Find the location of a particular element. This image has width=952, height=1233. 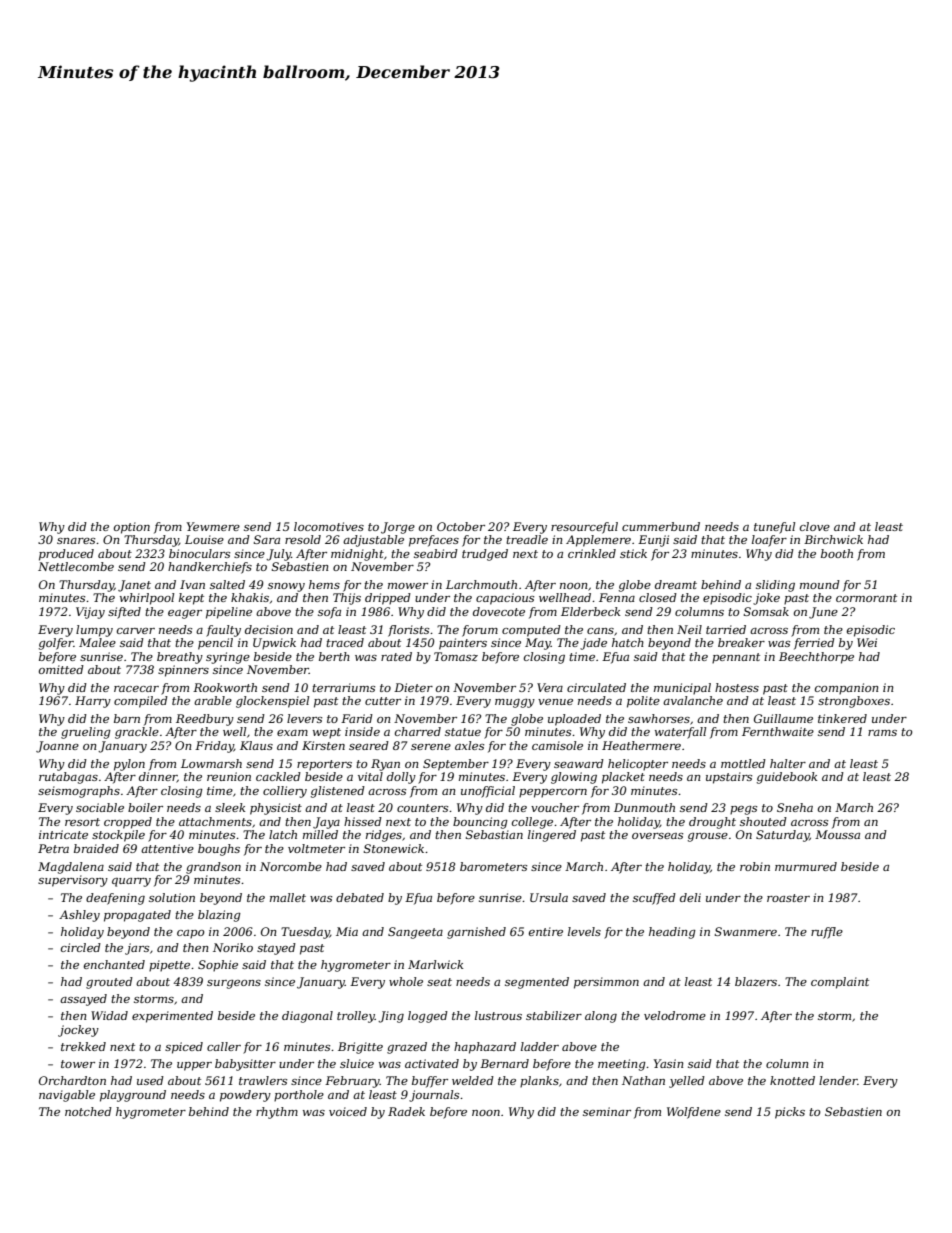

drought is located at coordinates (712, 823).
